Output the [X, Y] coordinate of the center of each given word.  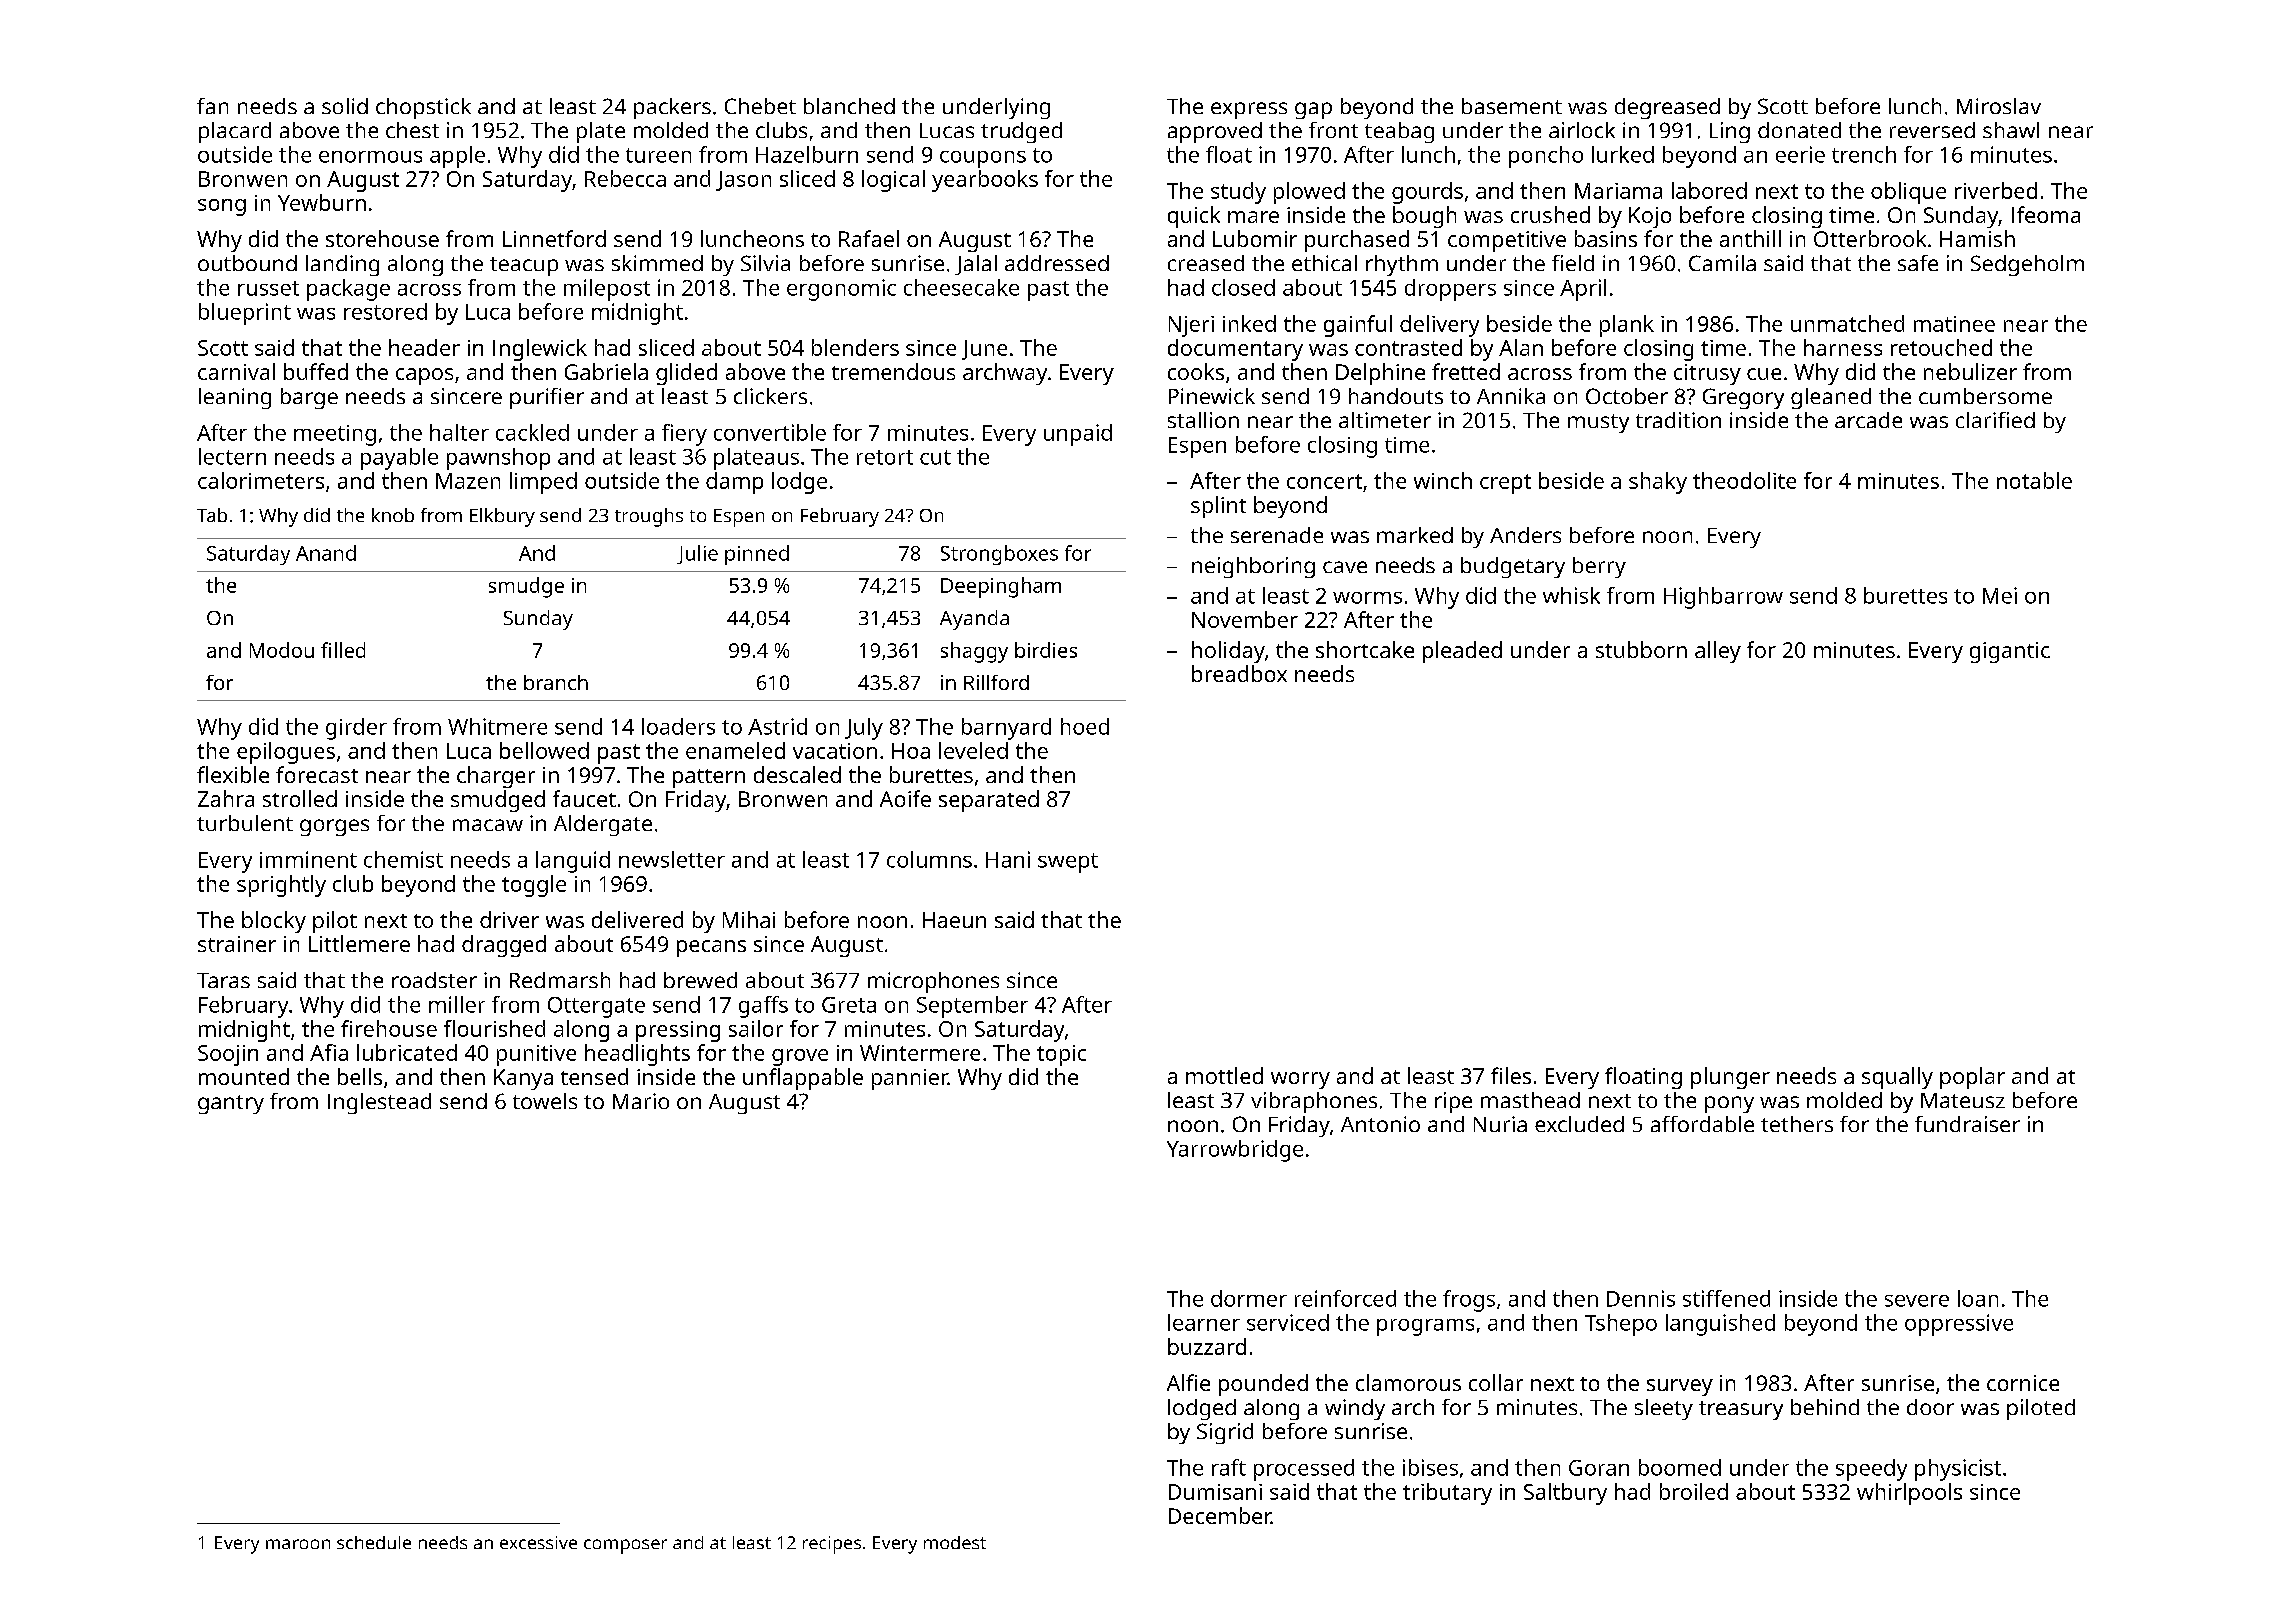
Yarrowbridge [1235, 1151]
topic [1061, 1055]
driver [509, 919]
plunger [1730, 1078]
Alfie [1188, 1382]
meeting [335, 435]
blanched [849, 106]
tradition [1678, 420]
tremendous [893, 371]
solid [345, 106]
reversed [1932, 130]
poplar [1972, 1078]
